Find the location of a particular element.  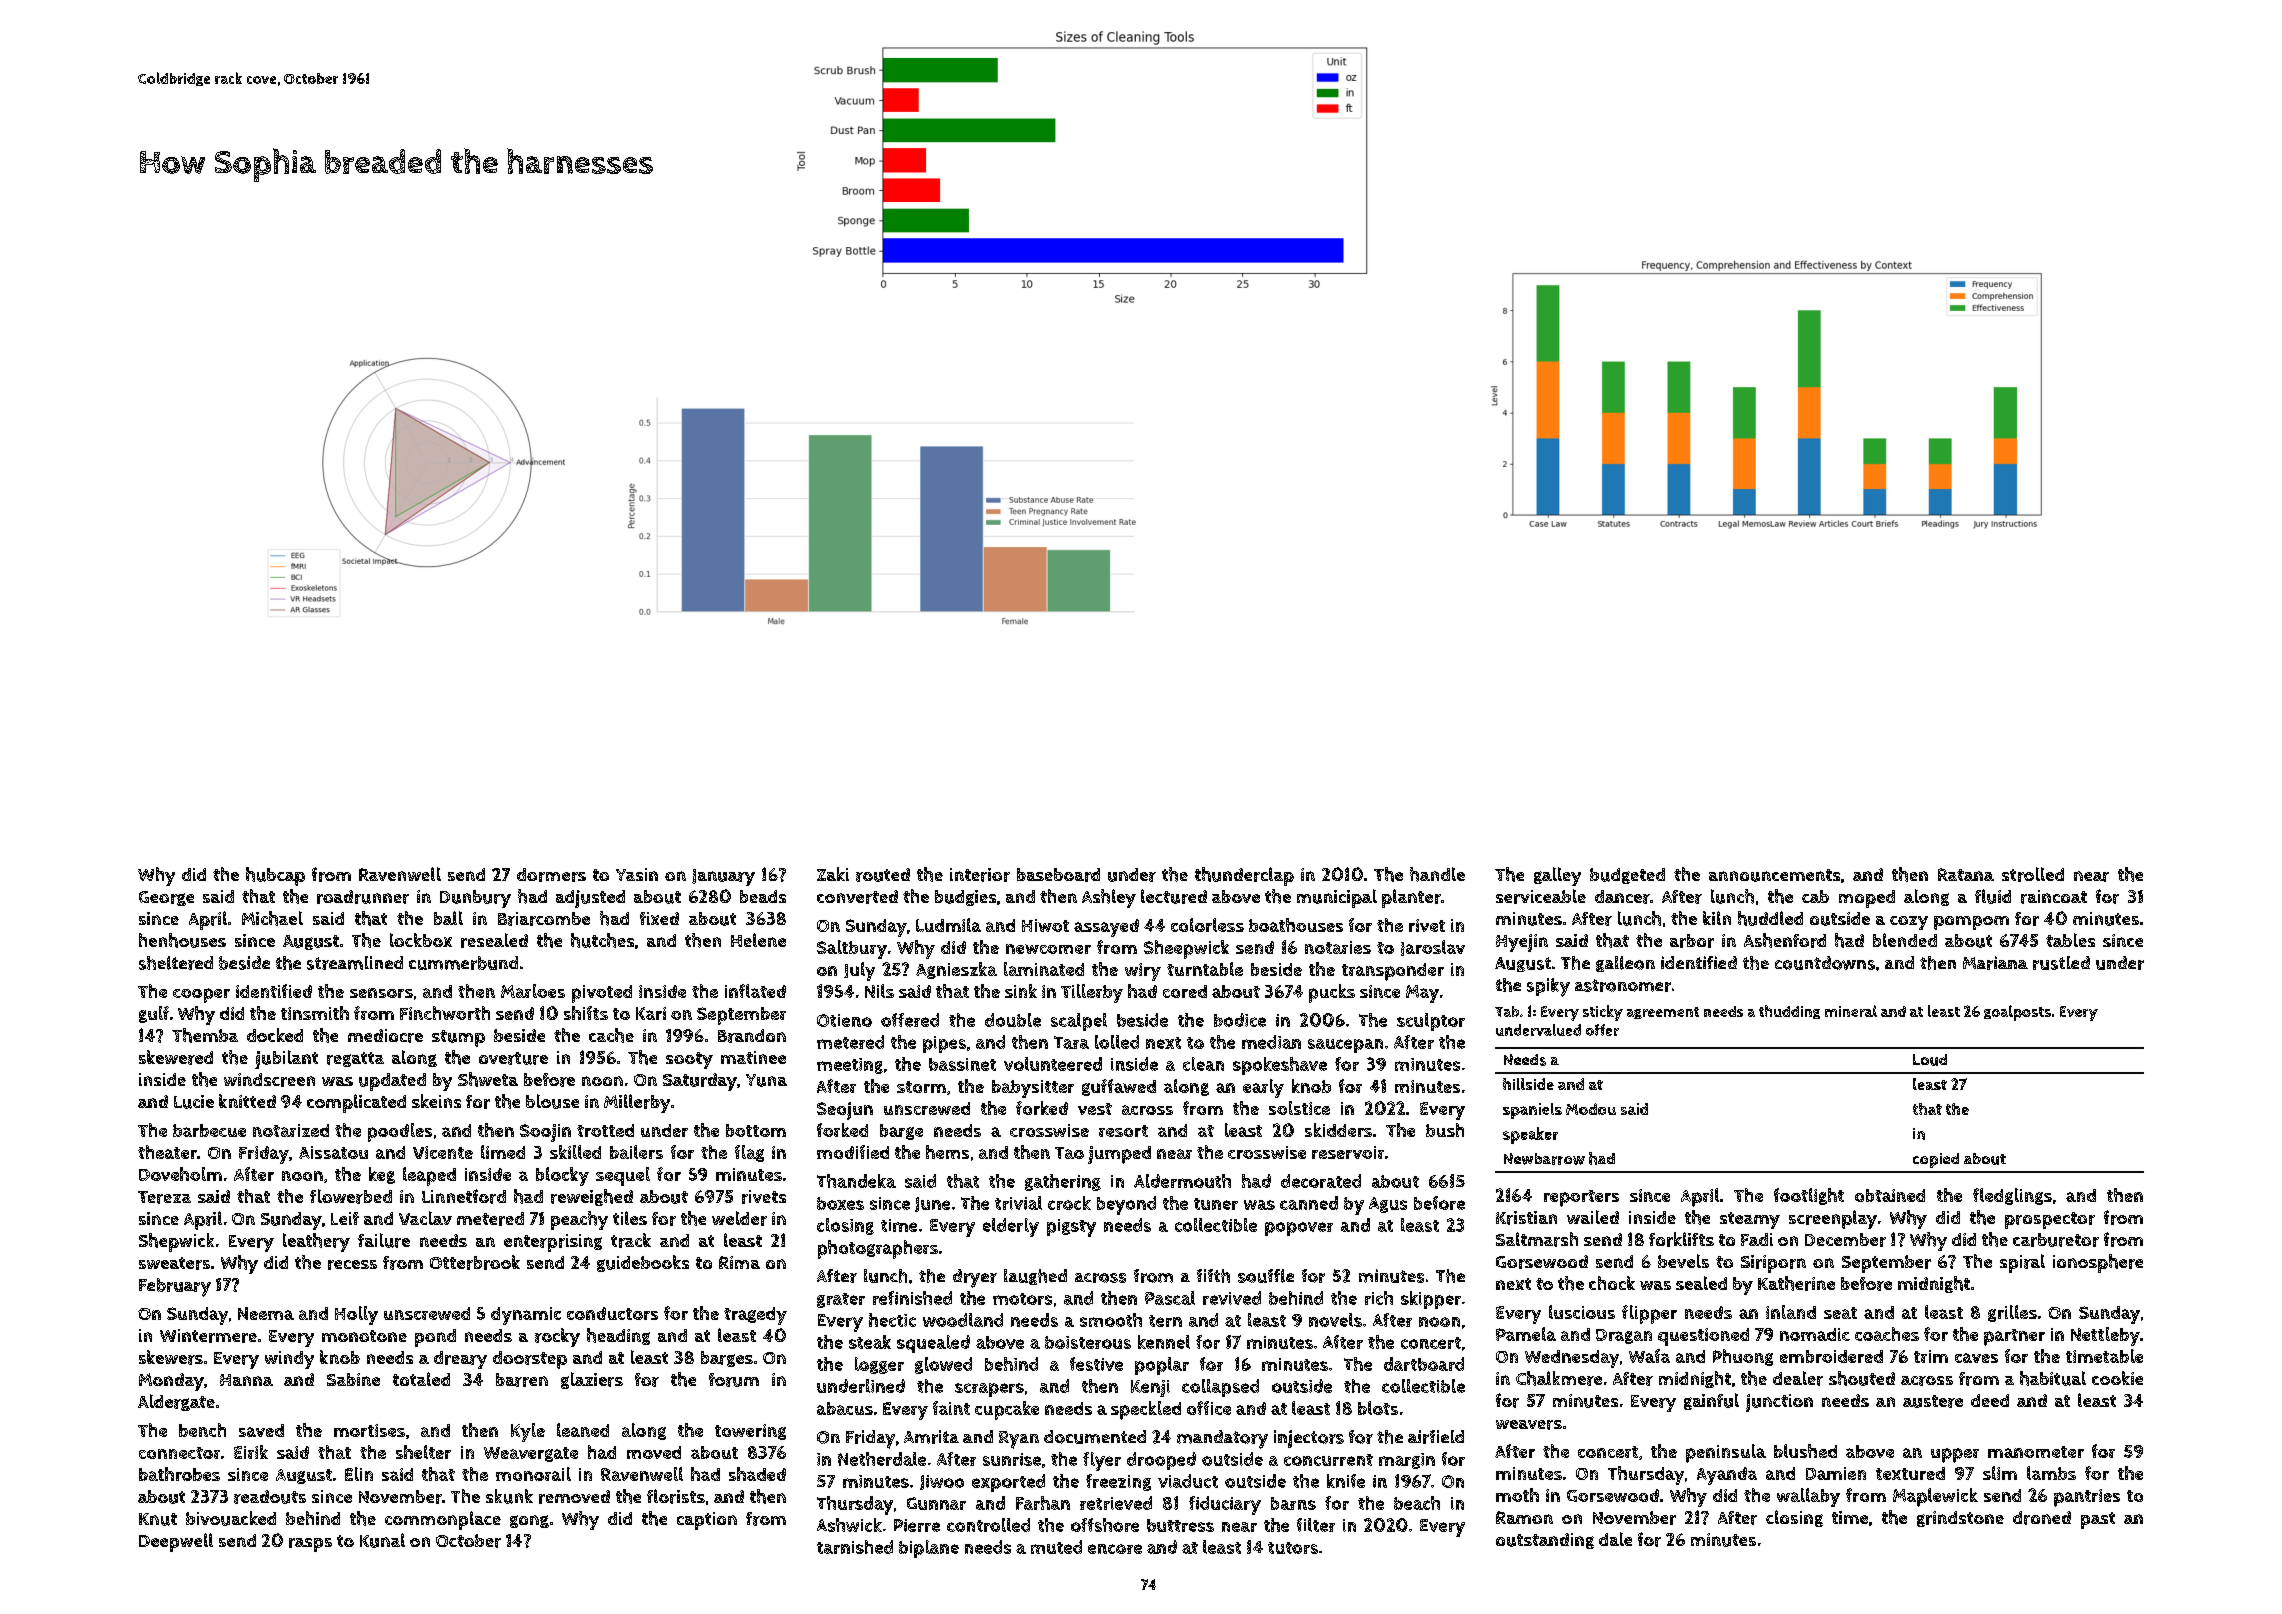

reservoir is located at coordinates (1348, 1152).
